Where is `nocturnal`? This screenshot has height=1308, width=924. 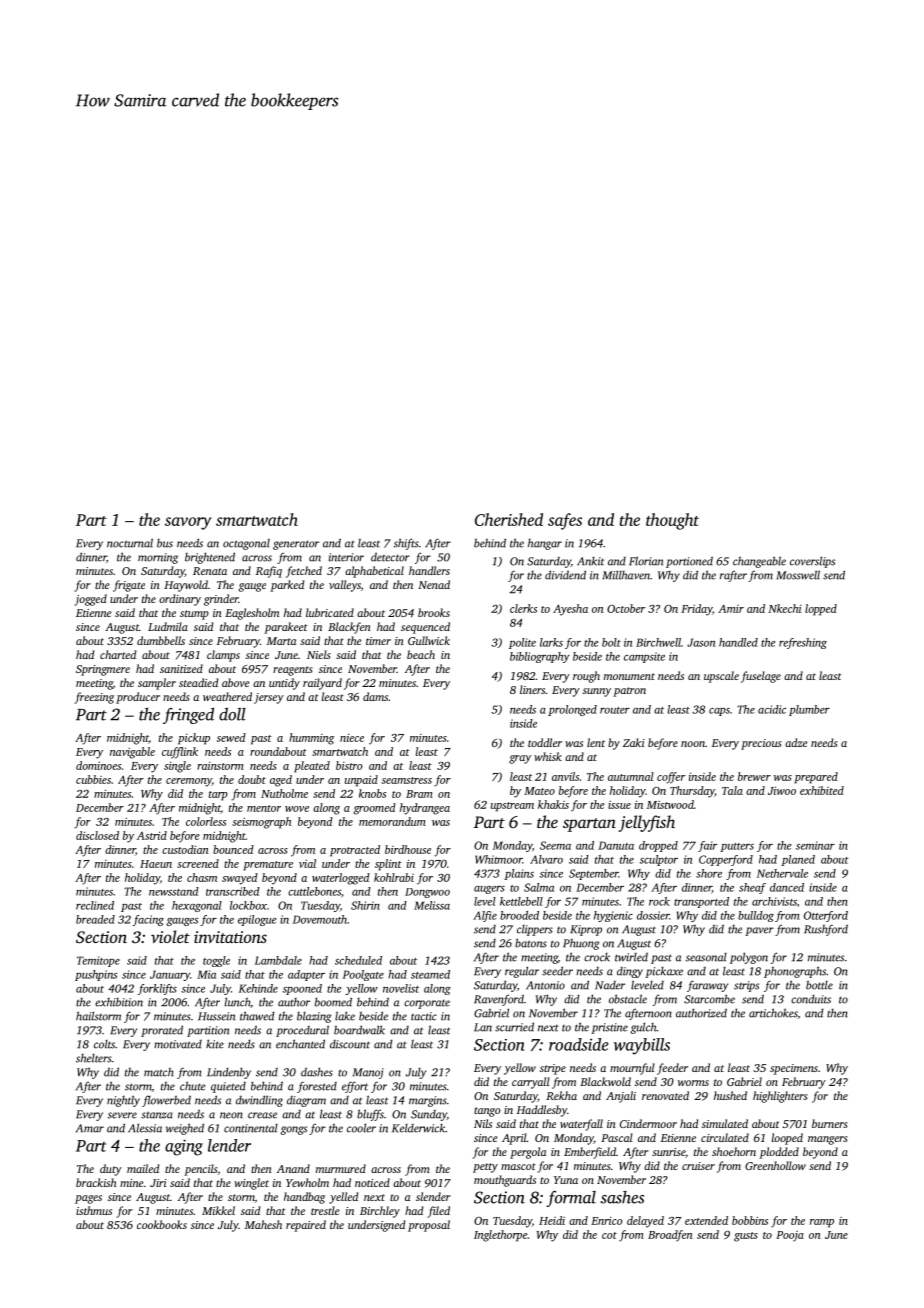 nocturnal is located at coordinates (130, 543).
